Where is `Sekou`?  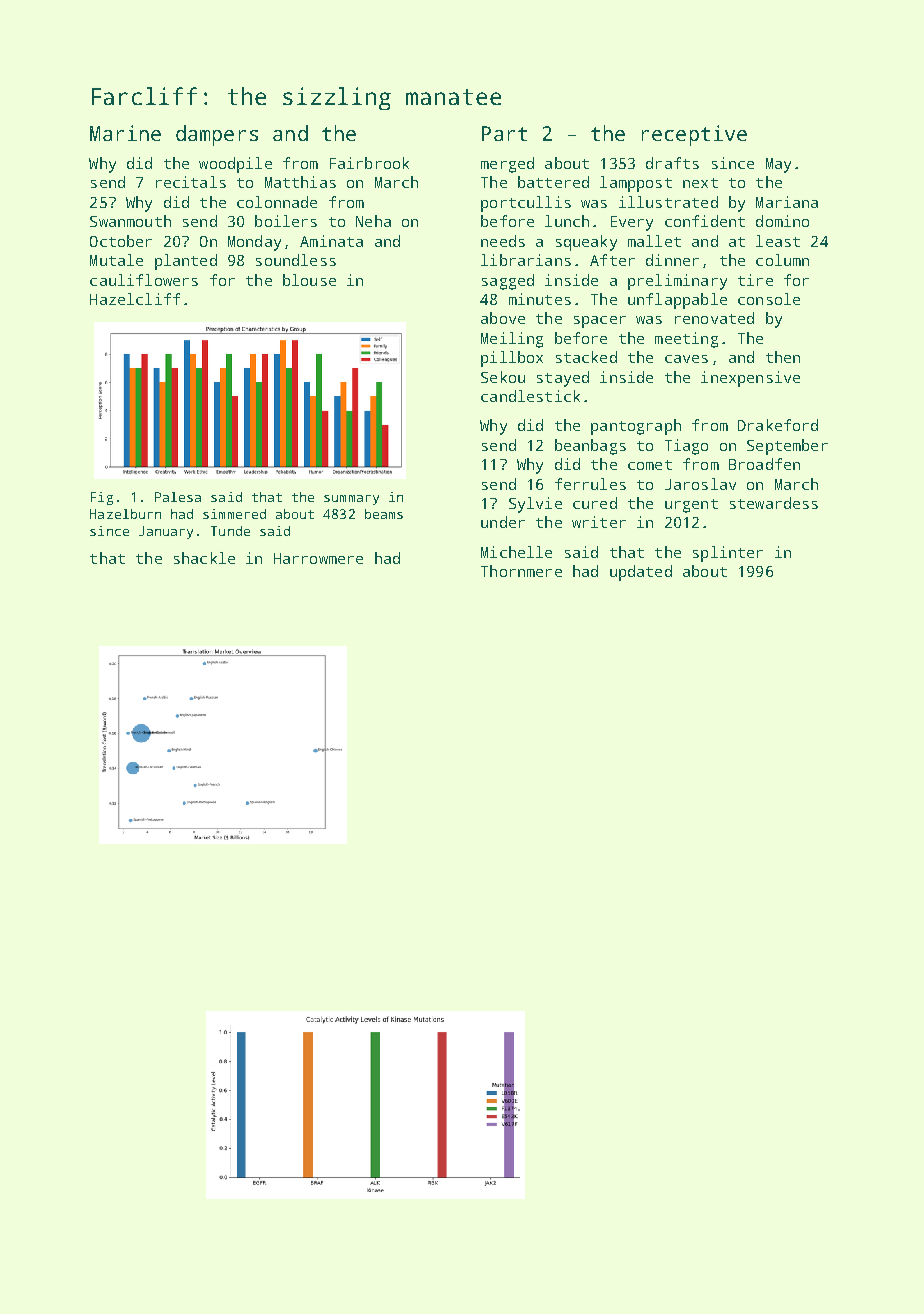
Sekou is located at coordinates (503, 377).
